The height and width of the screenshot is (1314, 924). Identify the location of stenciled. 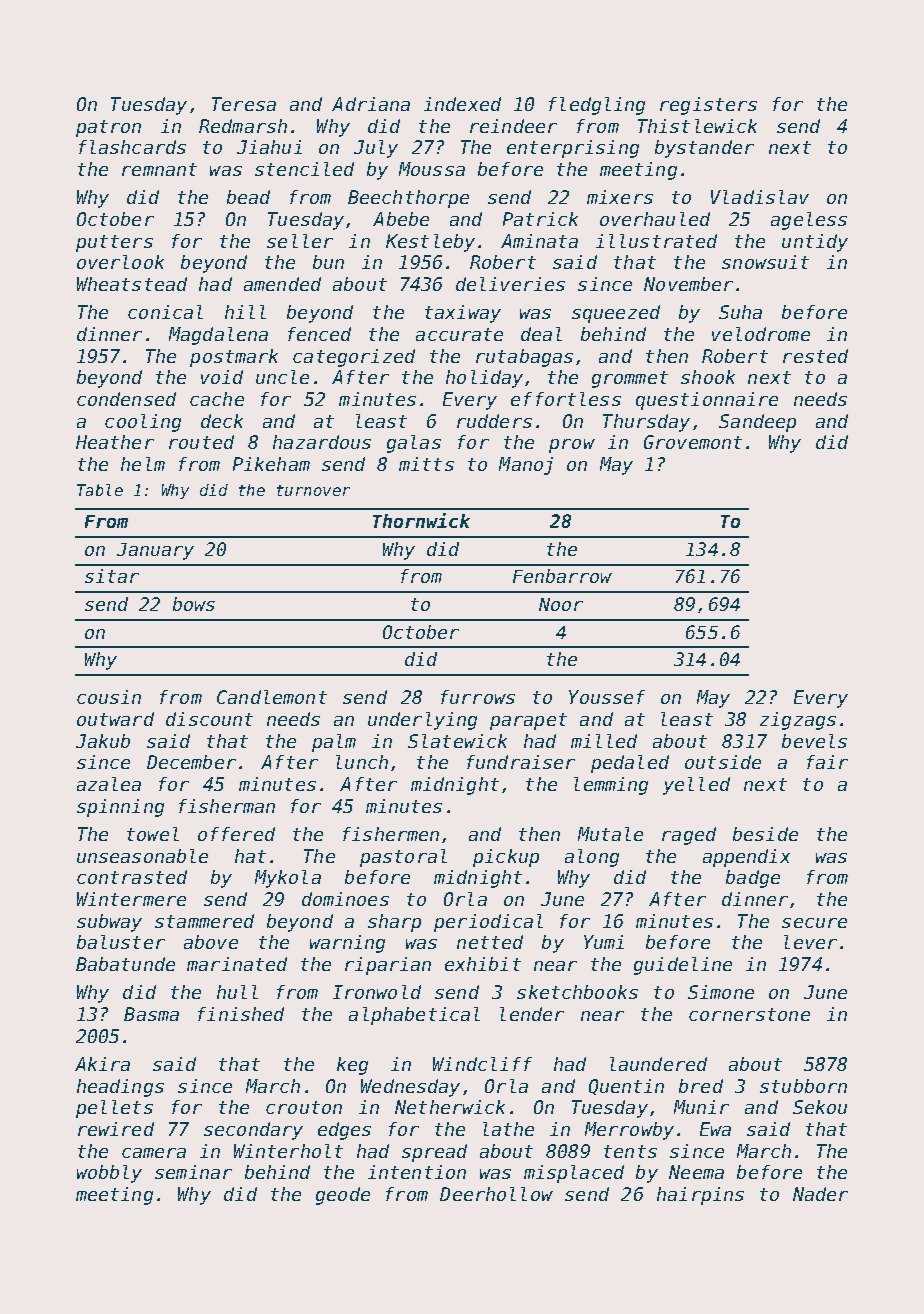
(304, 169).
